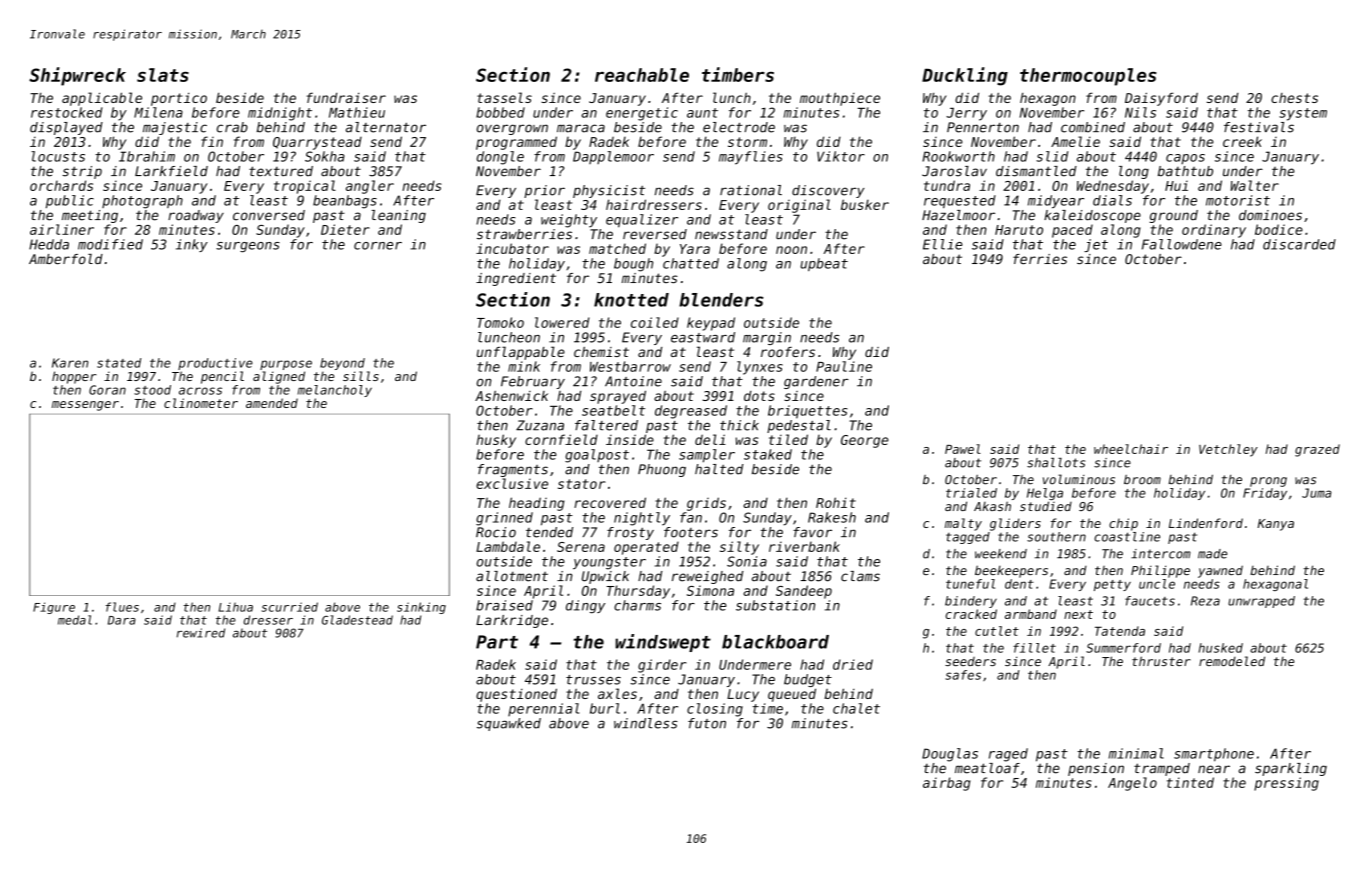 This image has height=887, width=1372. Describe the element at coordinates (1040, 259) in the image. I see `ferries` at that location.
